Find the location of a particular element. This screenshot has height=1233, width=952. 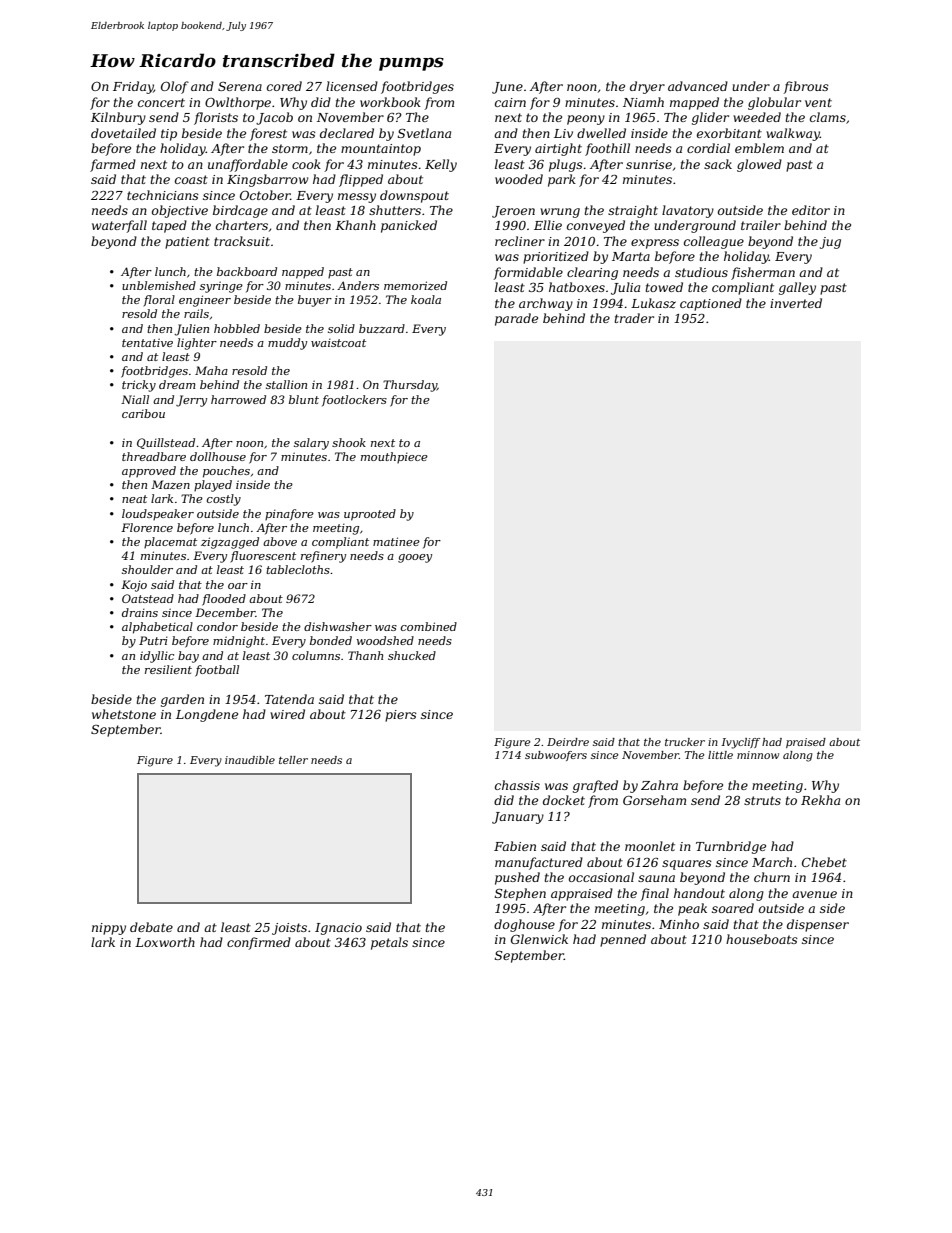

lavatory is located at coordinates (688, 211).
